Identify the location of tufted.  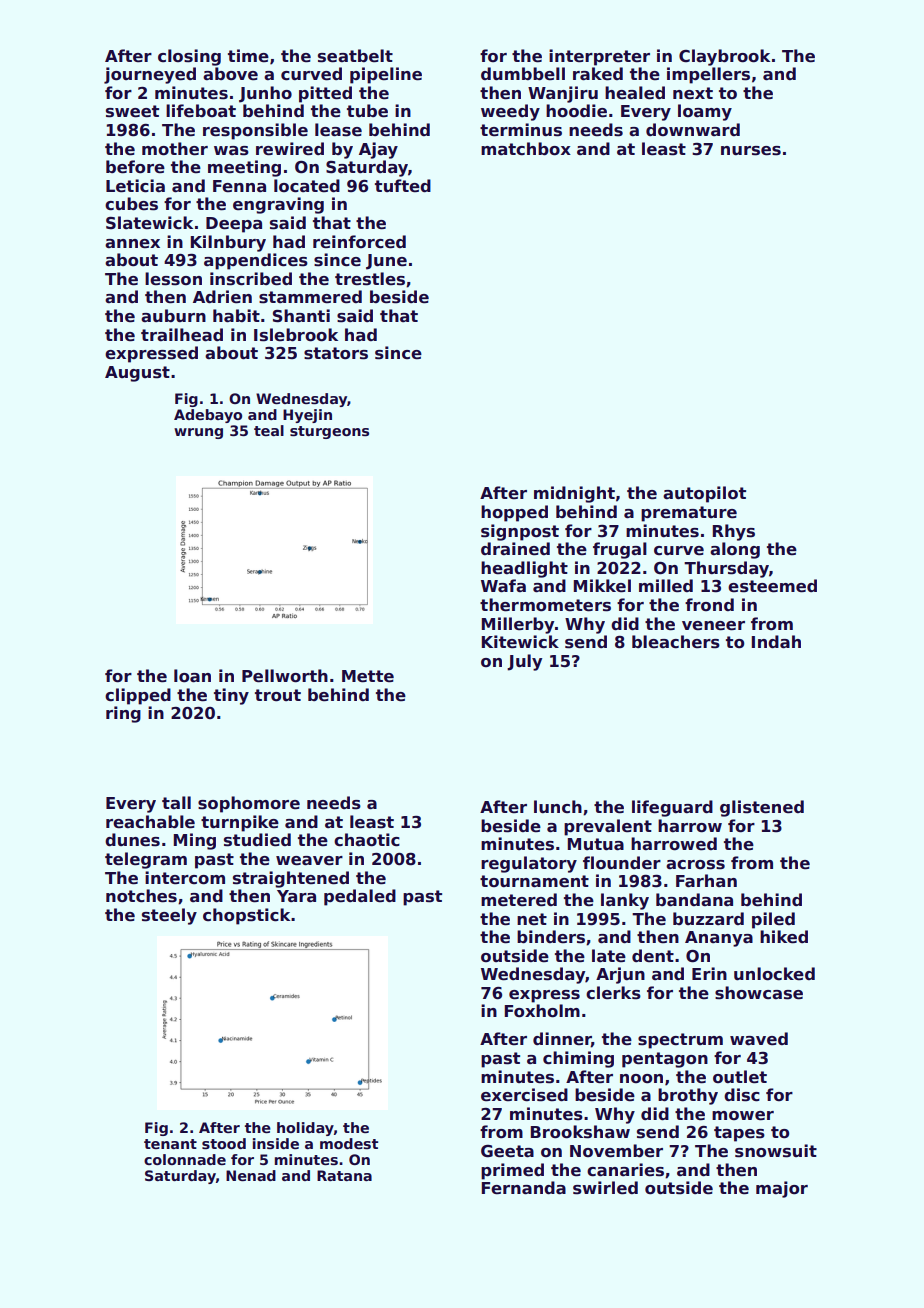
(403, 186).
